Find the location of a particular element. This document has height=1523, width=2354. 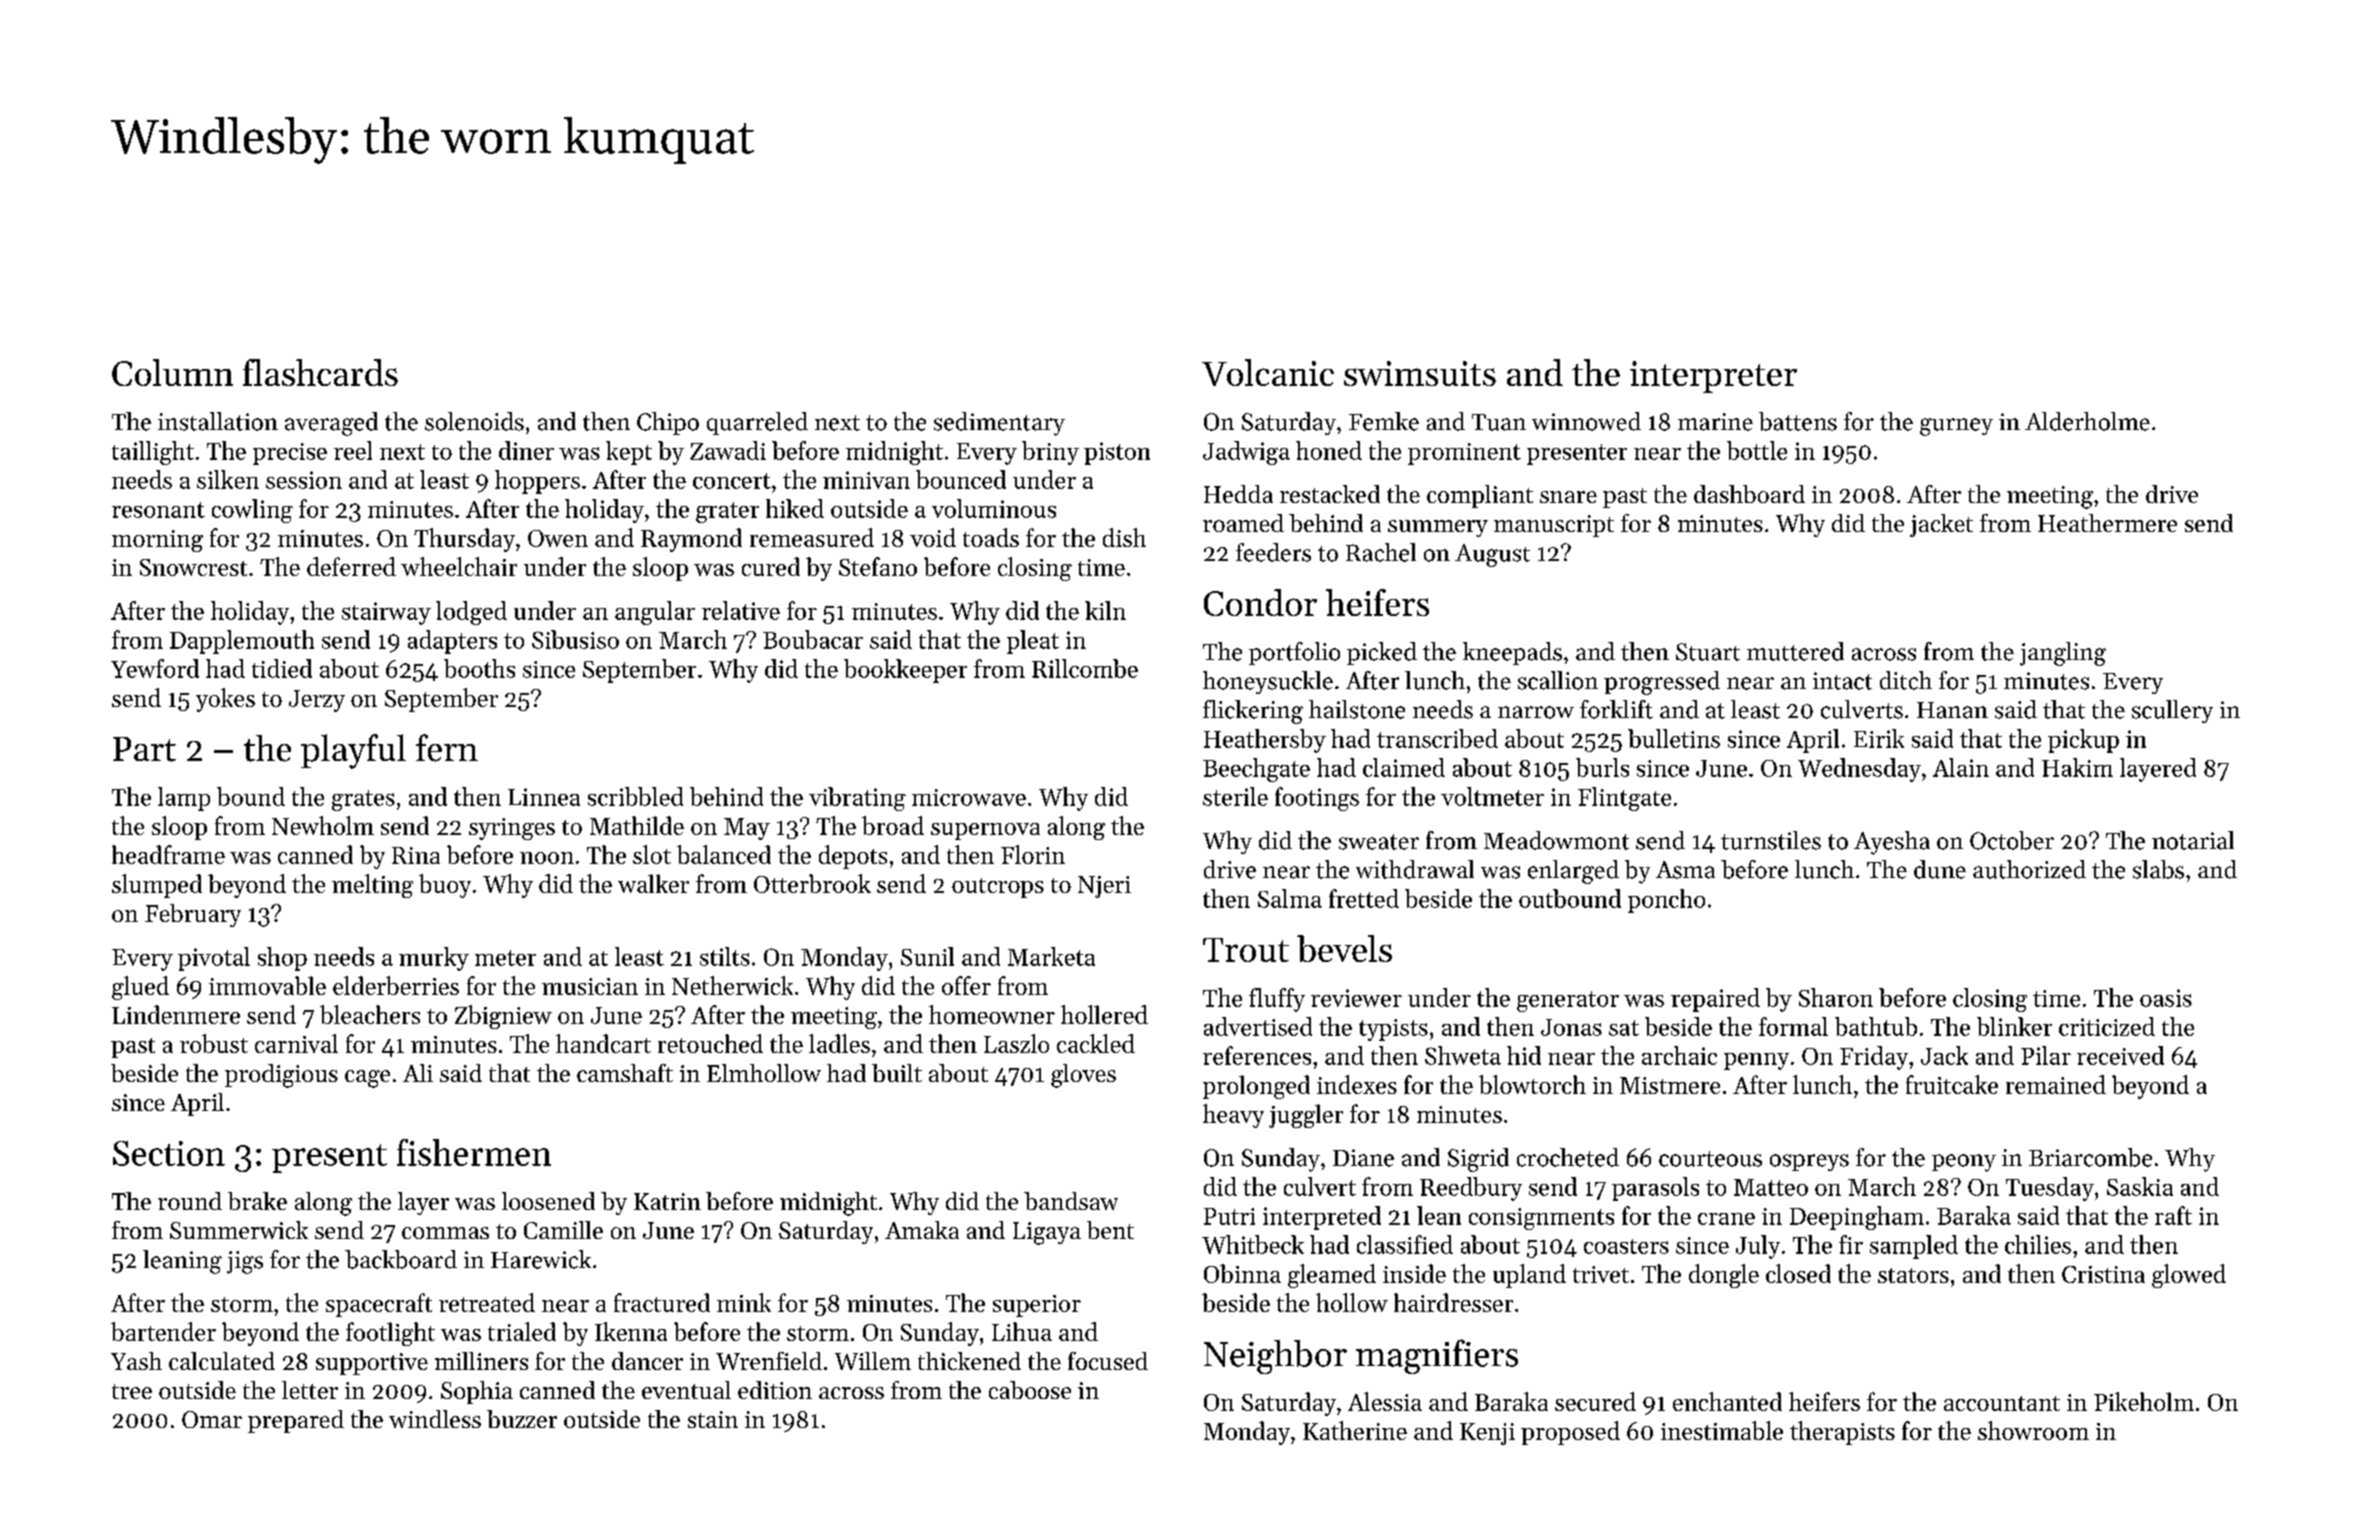

slabs is located at coordinates (2158, 869).
